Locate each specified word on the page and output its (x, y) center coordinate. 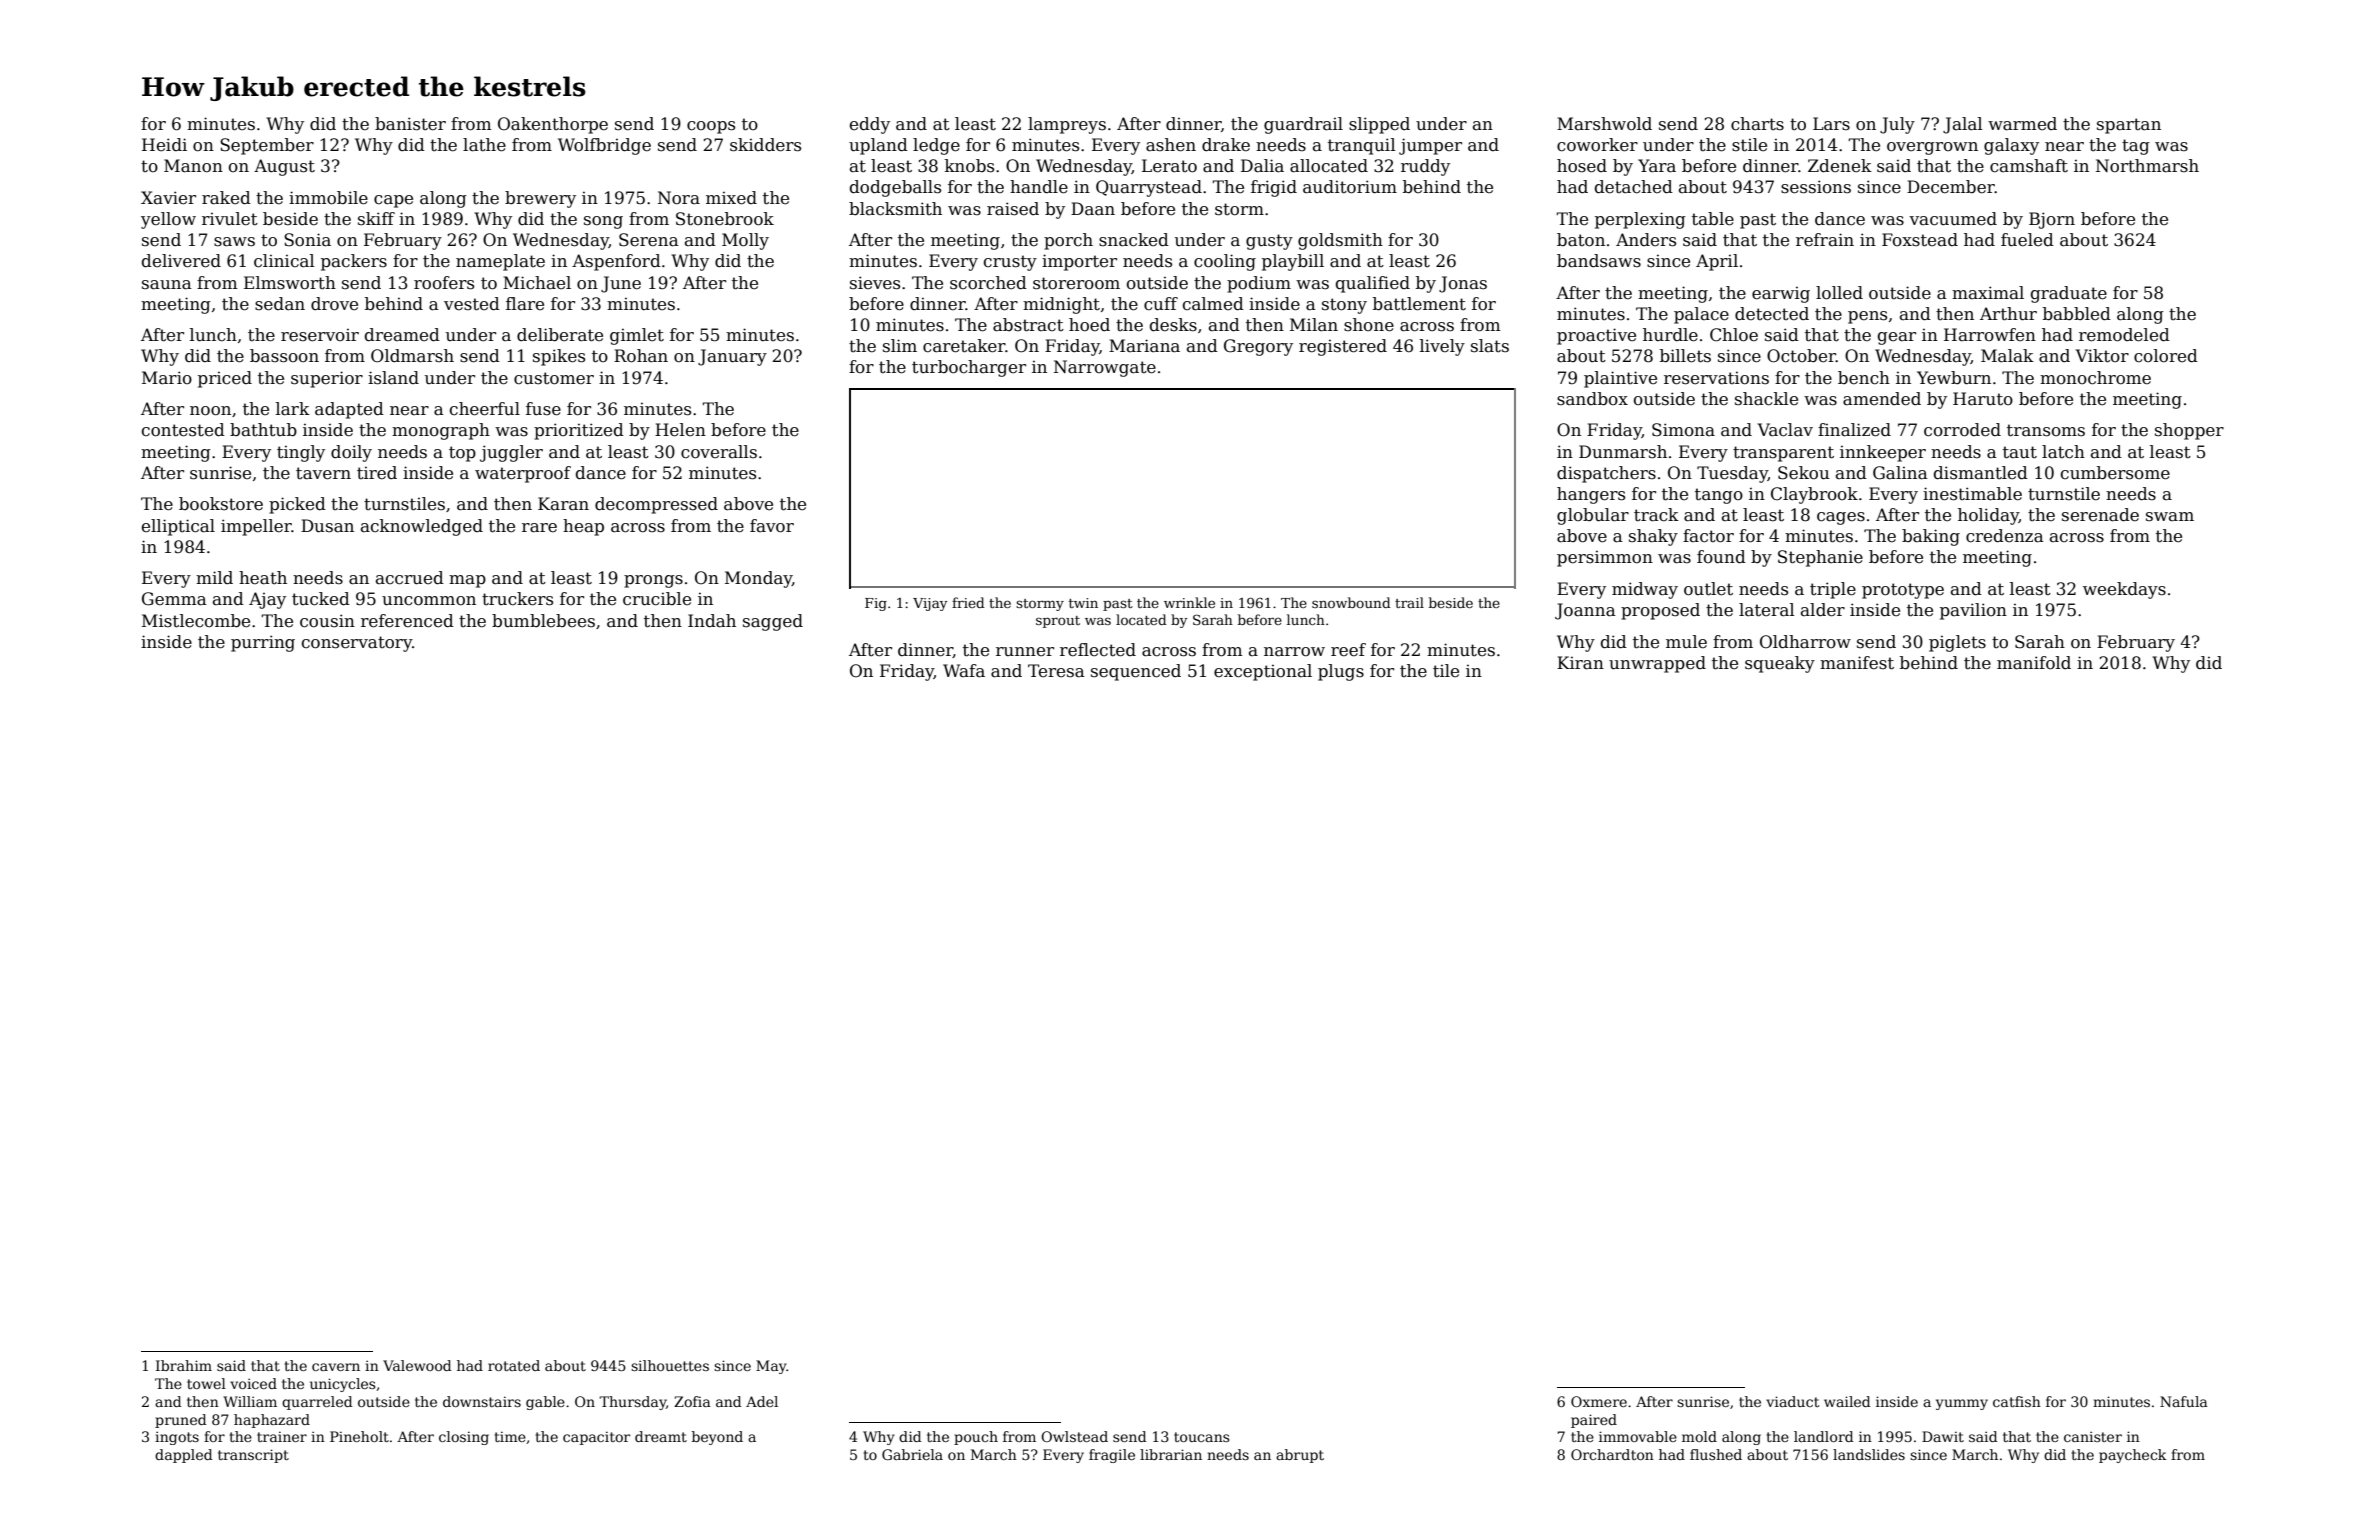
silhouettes (670, 1365)
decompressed (656, 505)
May (771, 1367)
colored (2166, 356)
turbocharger (969, 368)
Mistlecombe (196, 621)
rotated (514, 1365)
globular (1593, 516)
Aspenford (616, 262)
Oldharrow (1805, 642)
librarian (1171, 1454)
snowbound (1351, 602)
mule (1686, 642)
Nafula (2184, 1401)
